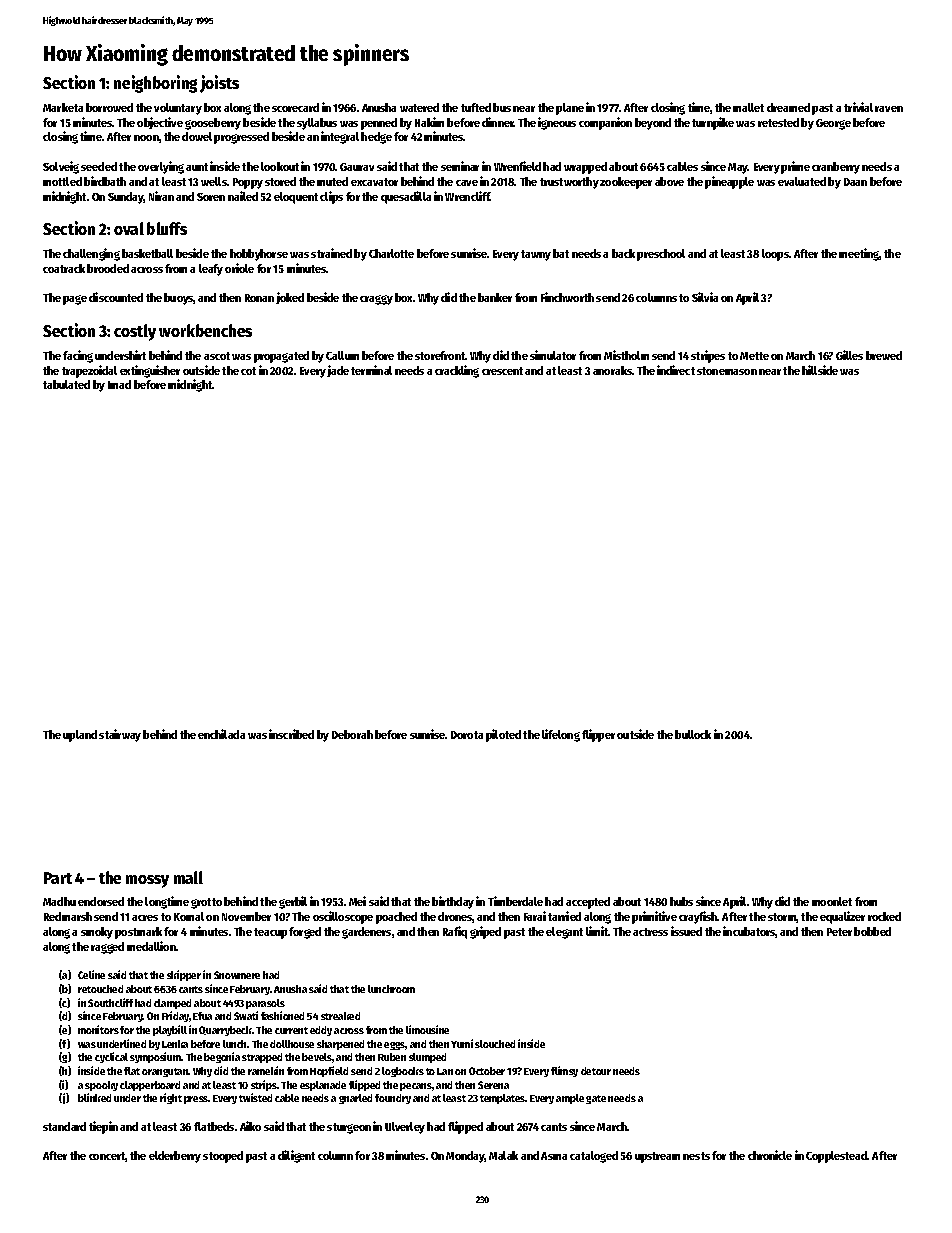 Image resolution: width=952 pixels, height=1233 pixels. What do you see at coordinates (172, 1004) in the document?
I see `clamped` at bounding box center [172, 1004].
